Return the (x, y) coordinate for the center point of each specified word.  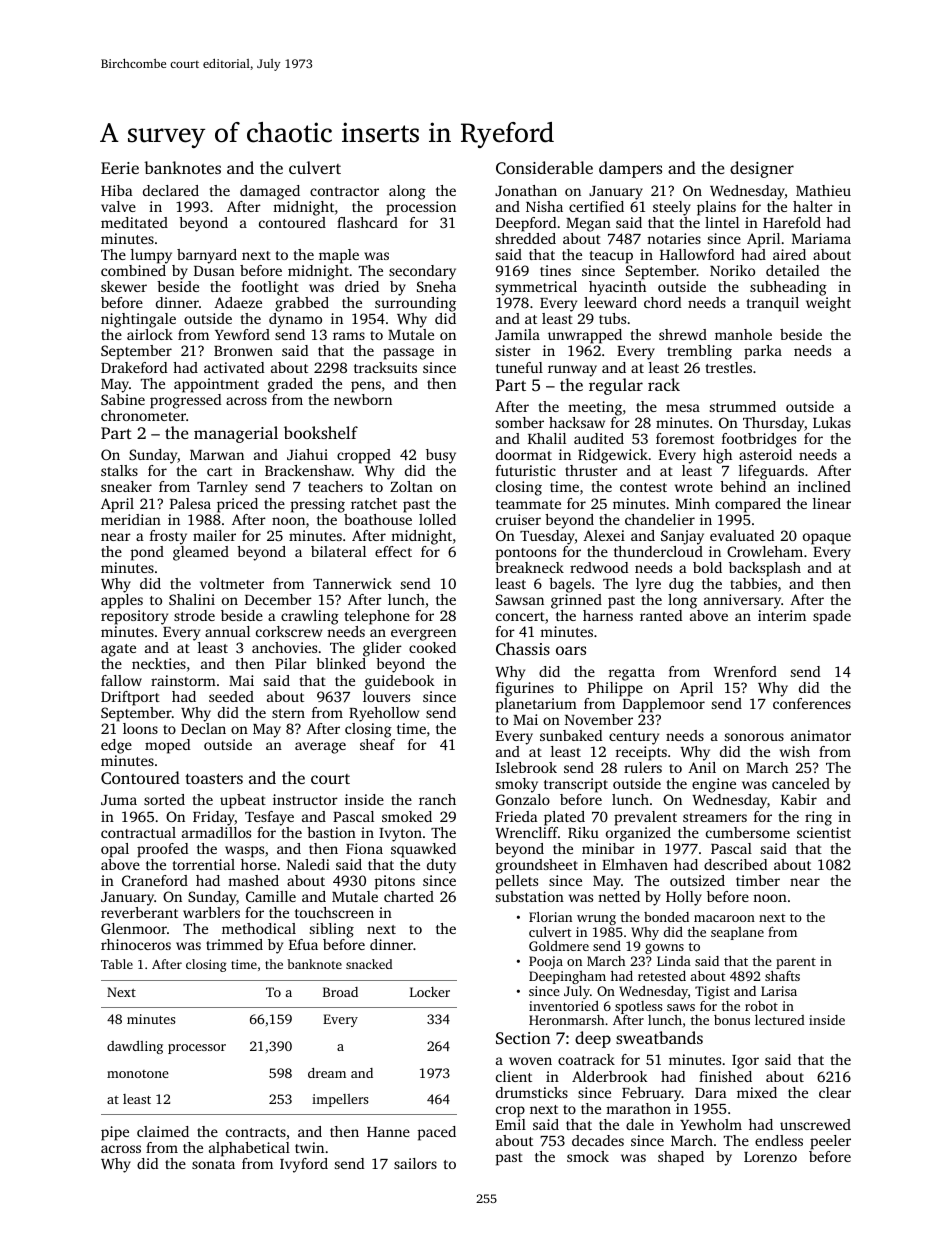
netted (619, 896)
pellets (517, 882)
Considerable (544, 167)
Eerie (120, 168)
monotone (138, 1074)
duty (441, 866)
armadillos (216, 832)
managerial (236, 434)
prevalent (645, 818)
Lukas (832, 422)
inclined (824, 486)
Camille (271, 896)
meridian (131, 519)
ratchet (374, 503)
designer (762, 169)
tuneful (519, 367)
